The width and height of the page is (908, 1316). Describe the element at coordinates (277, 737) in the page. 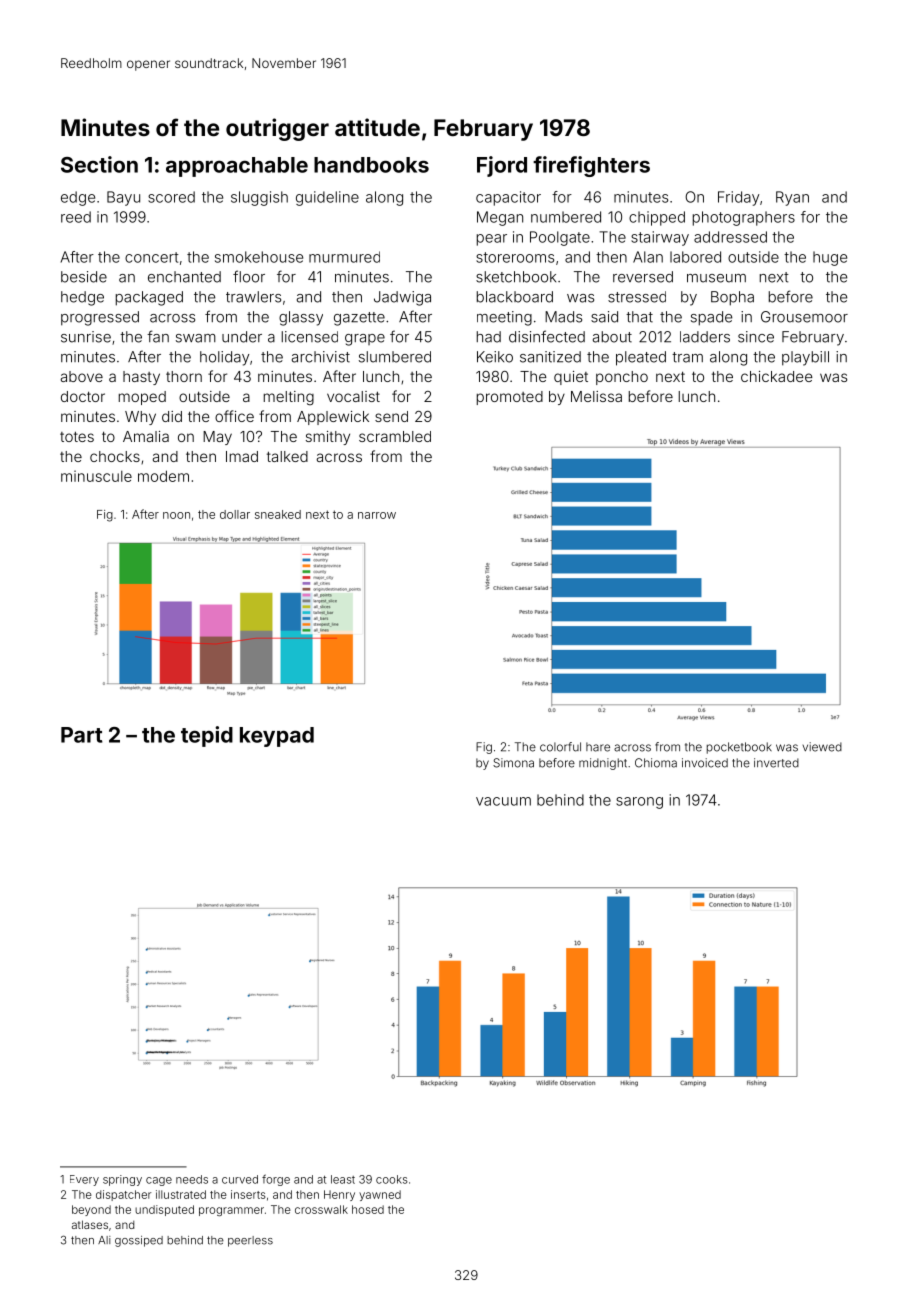

I see `keypad` at that location.
